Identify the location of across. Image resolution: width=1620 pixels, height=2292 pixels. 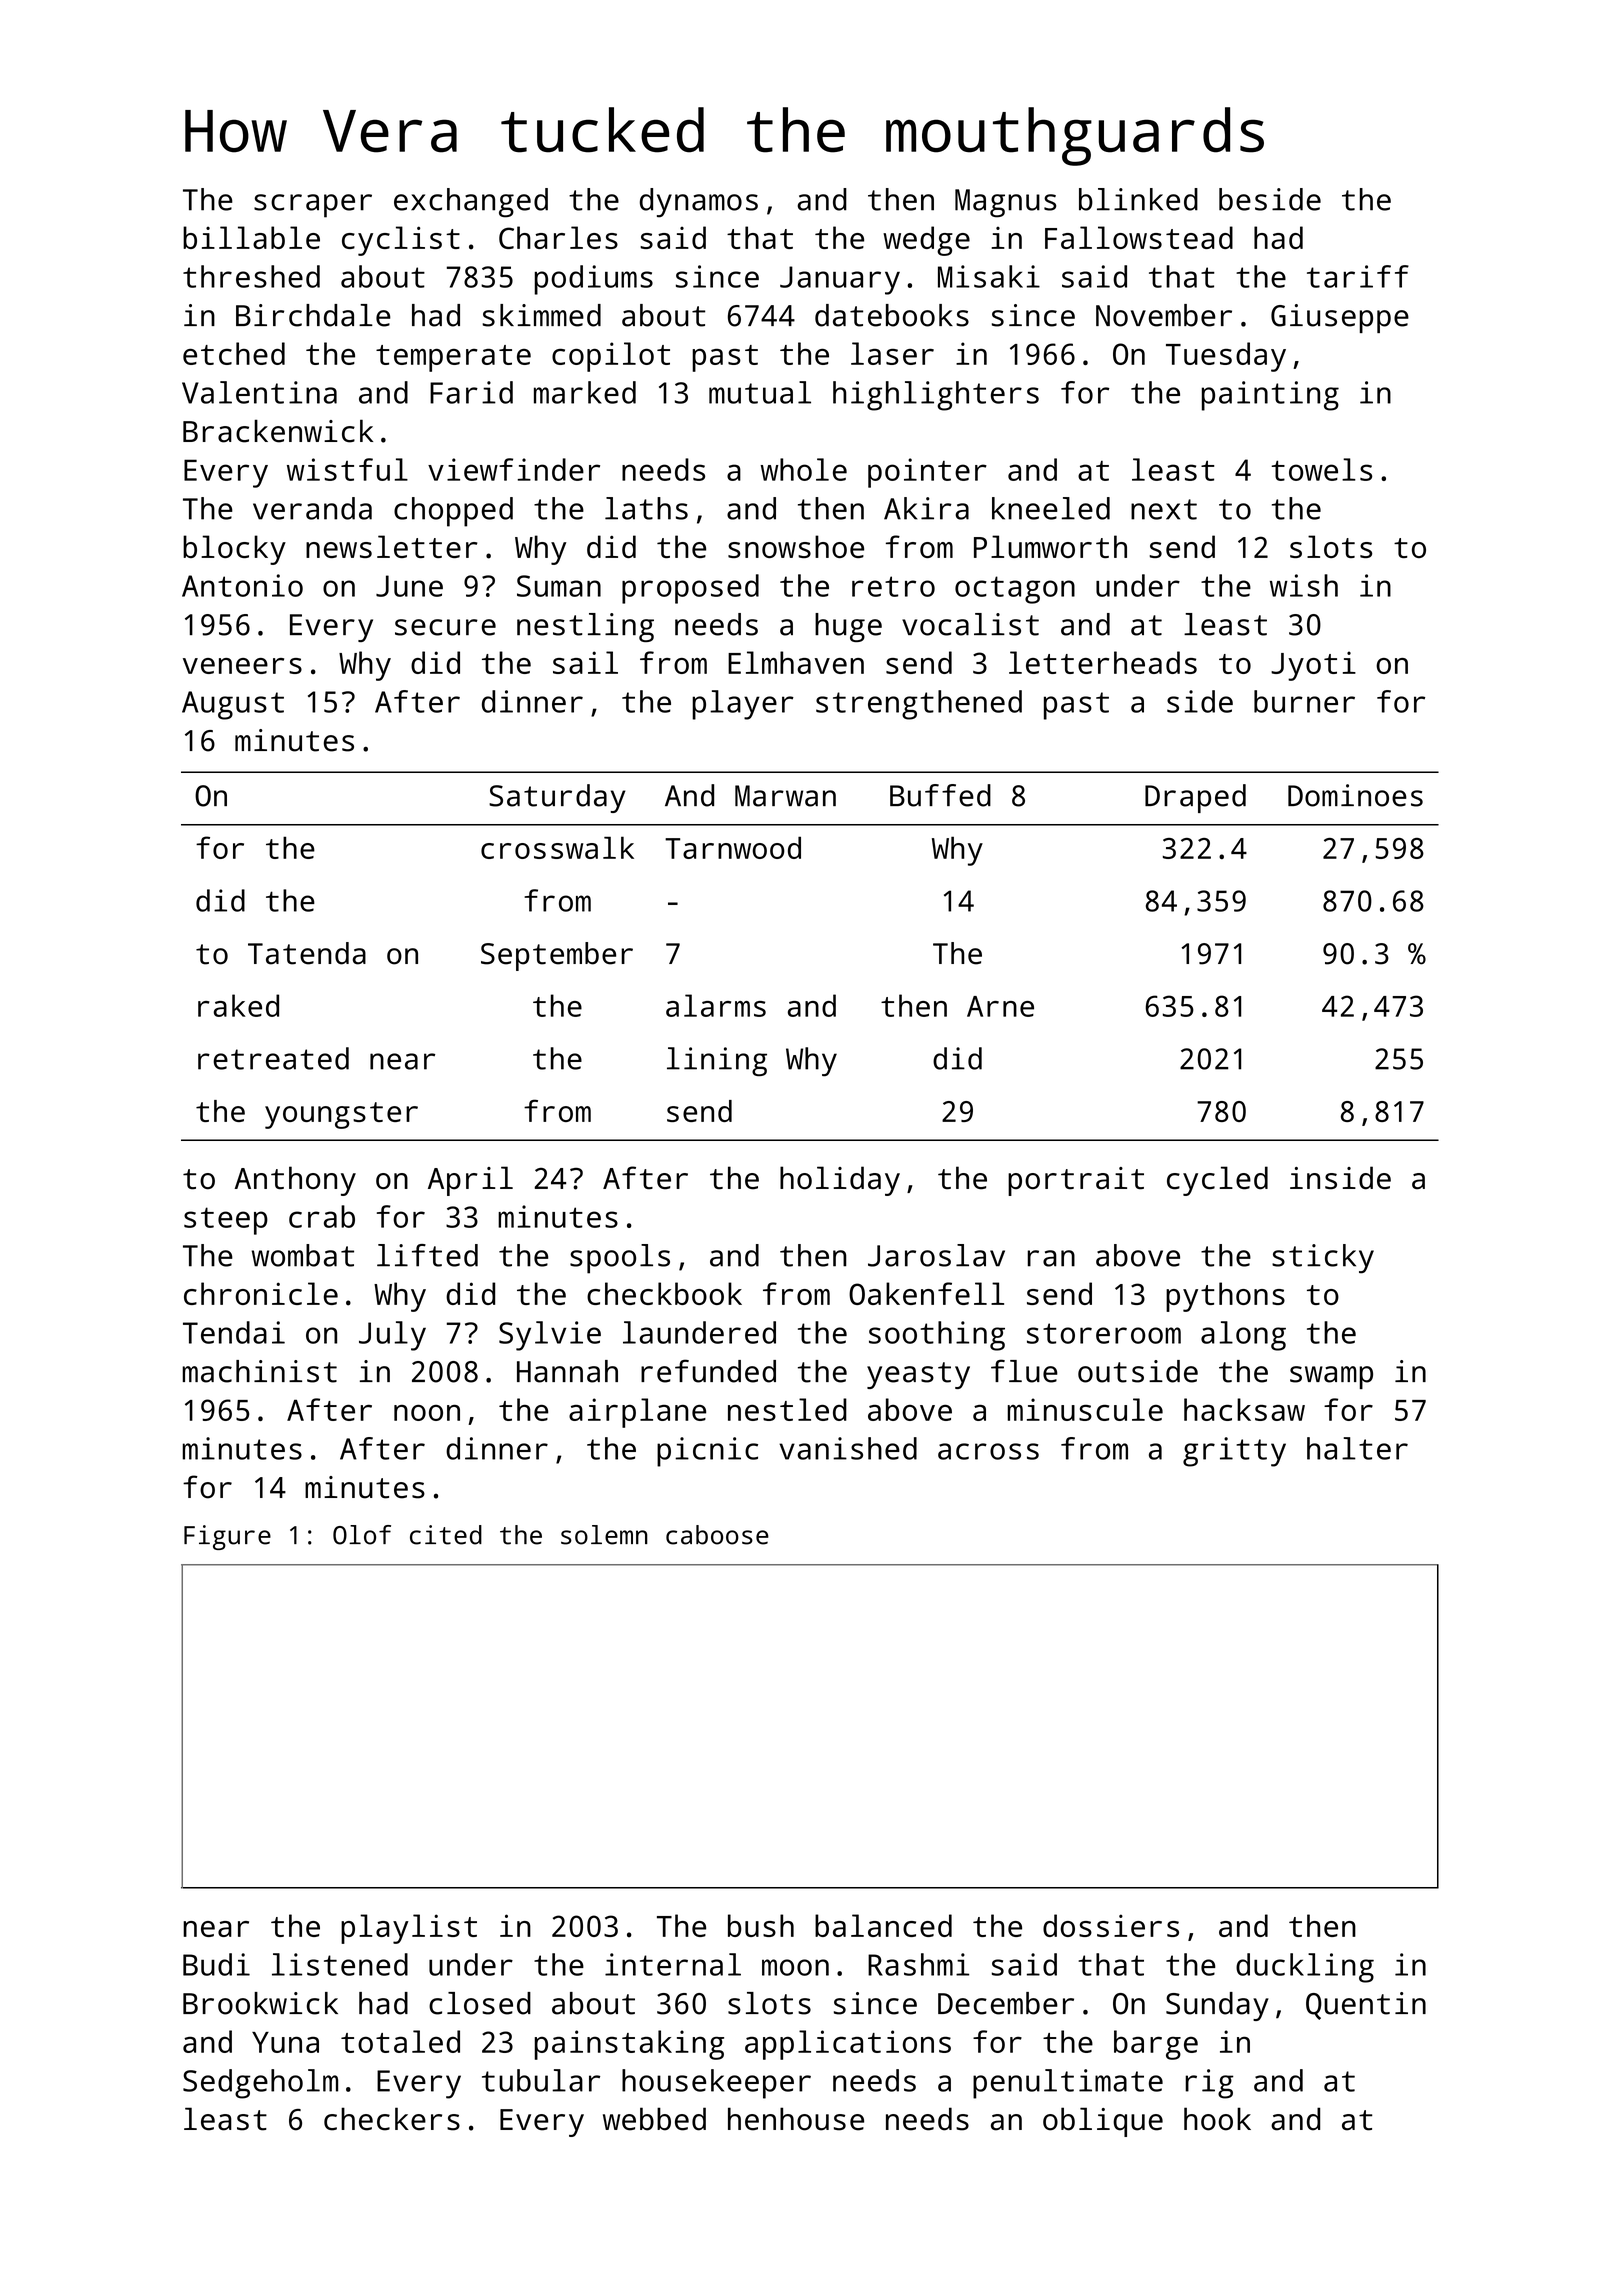
(988, 1451).
